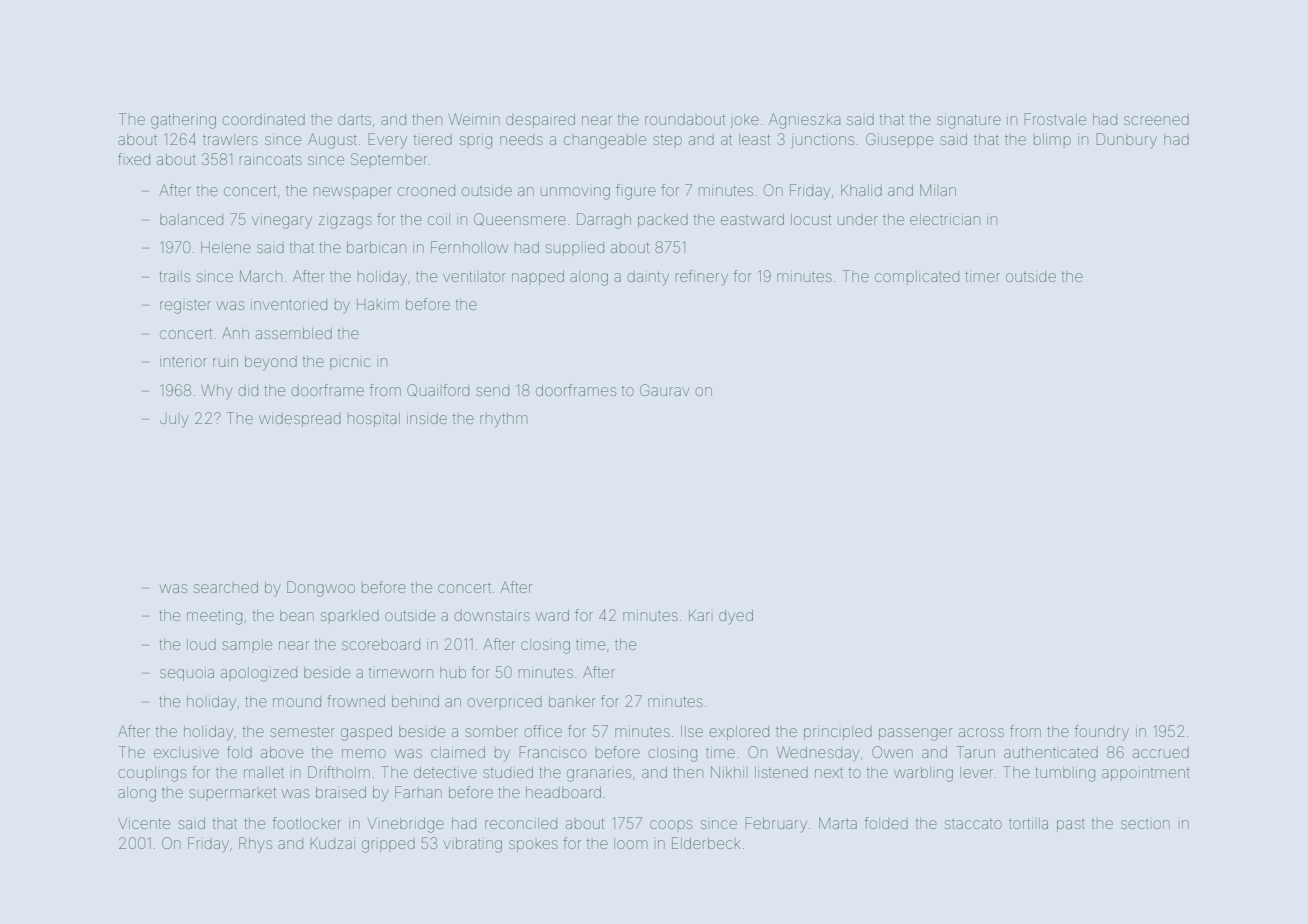 This screenshot has height=924, width=1308. Describe the element at coordinates (664, 390) in the screenshot. I see `Gaurav` at that location.
